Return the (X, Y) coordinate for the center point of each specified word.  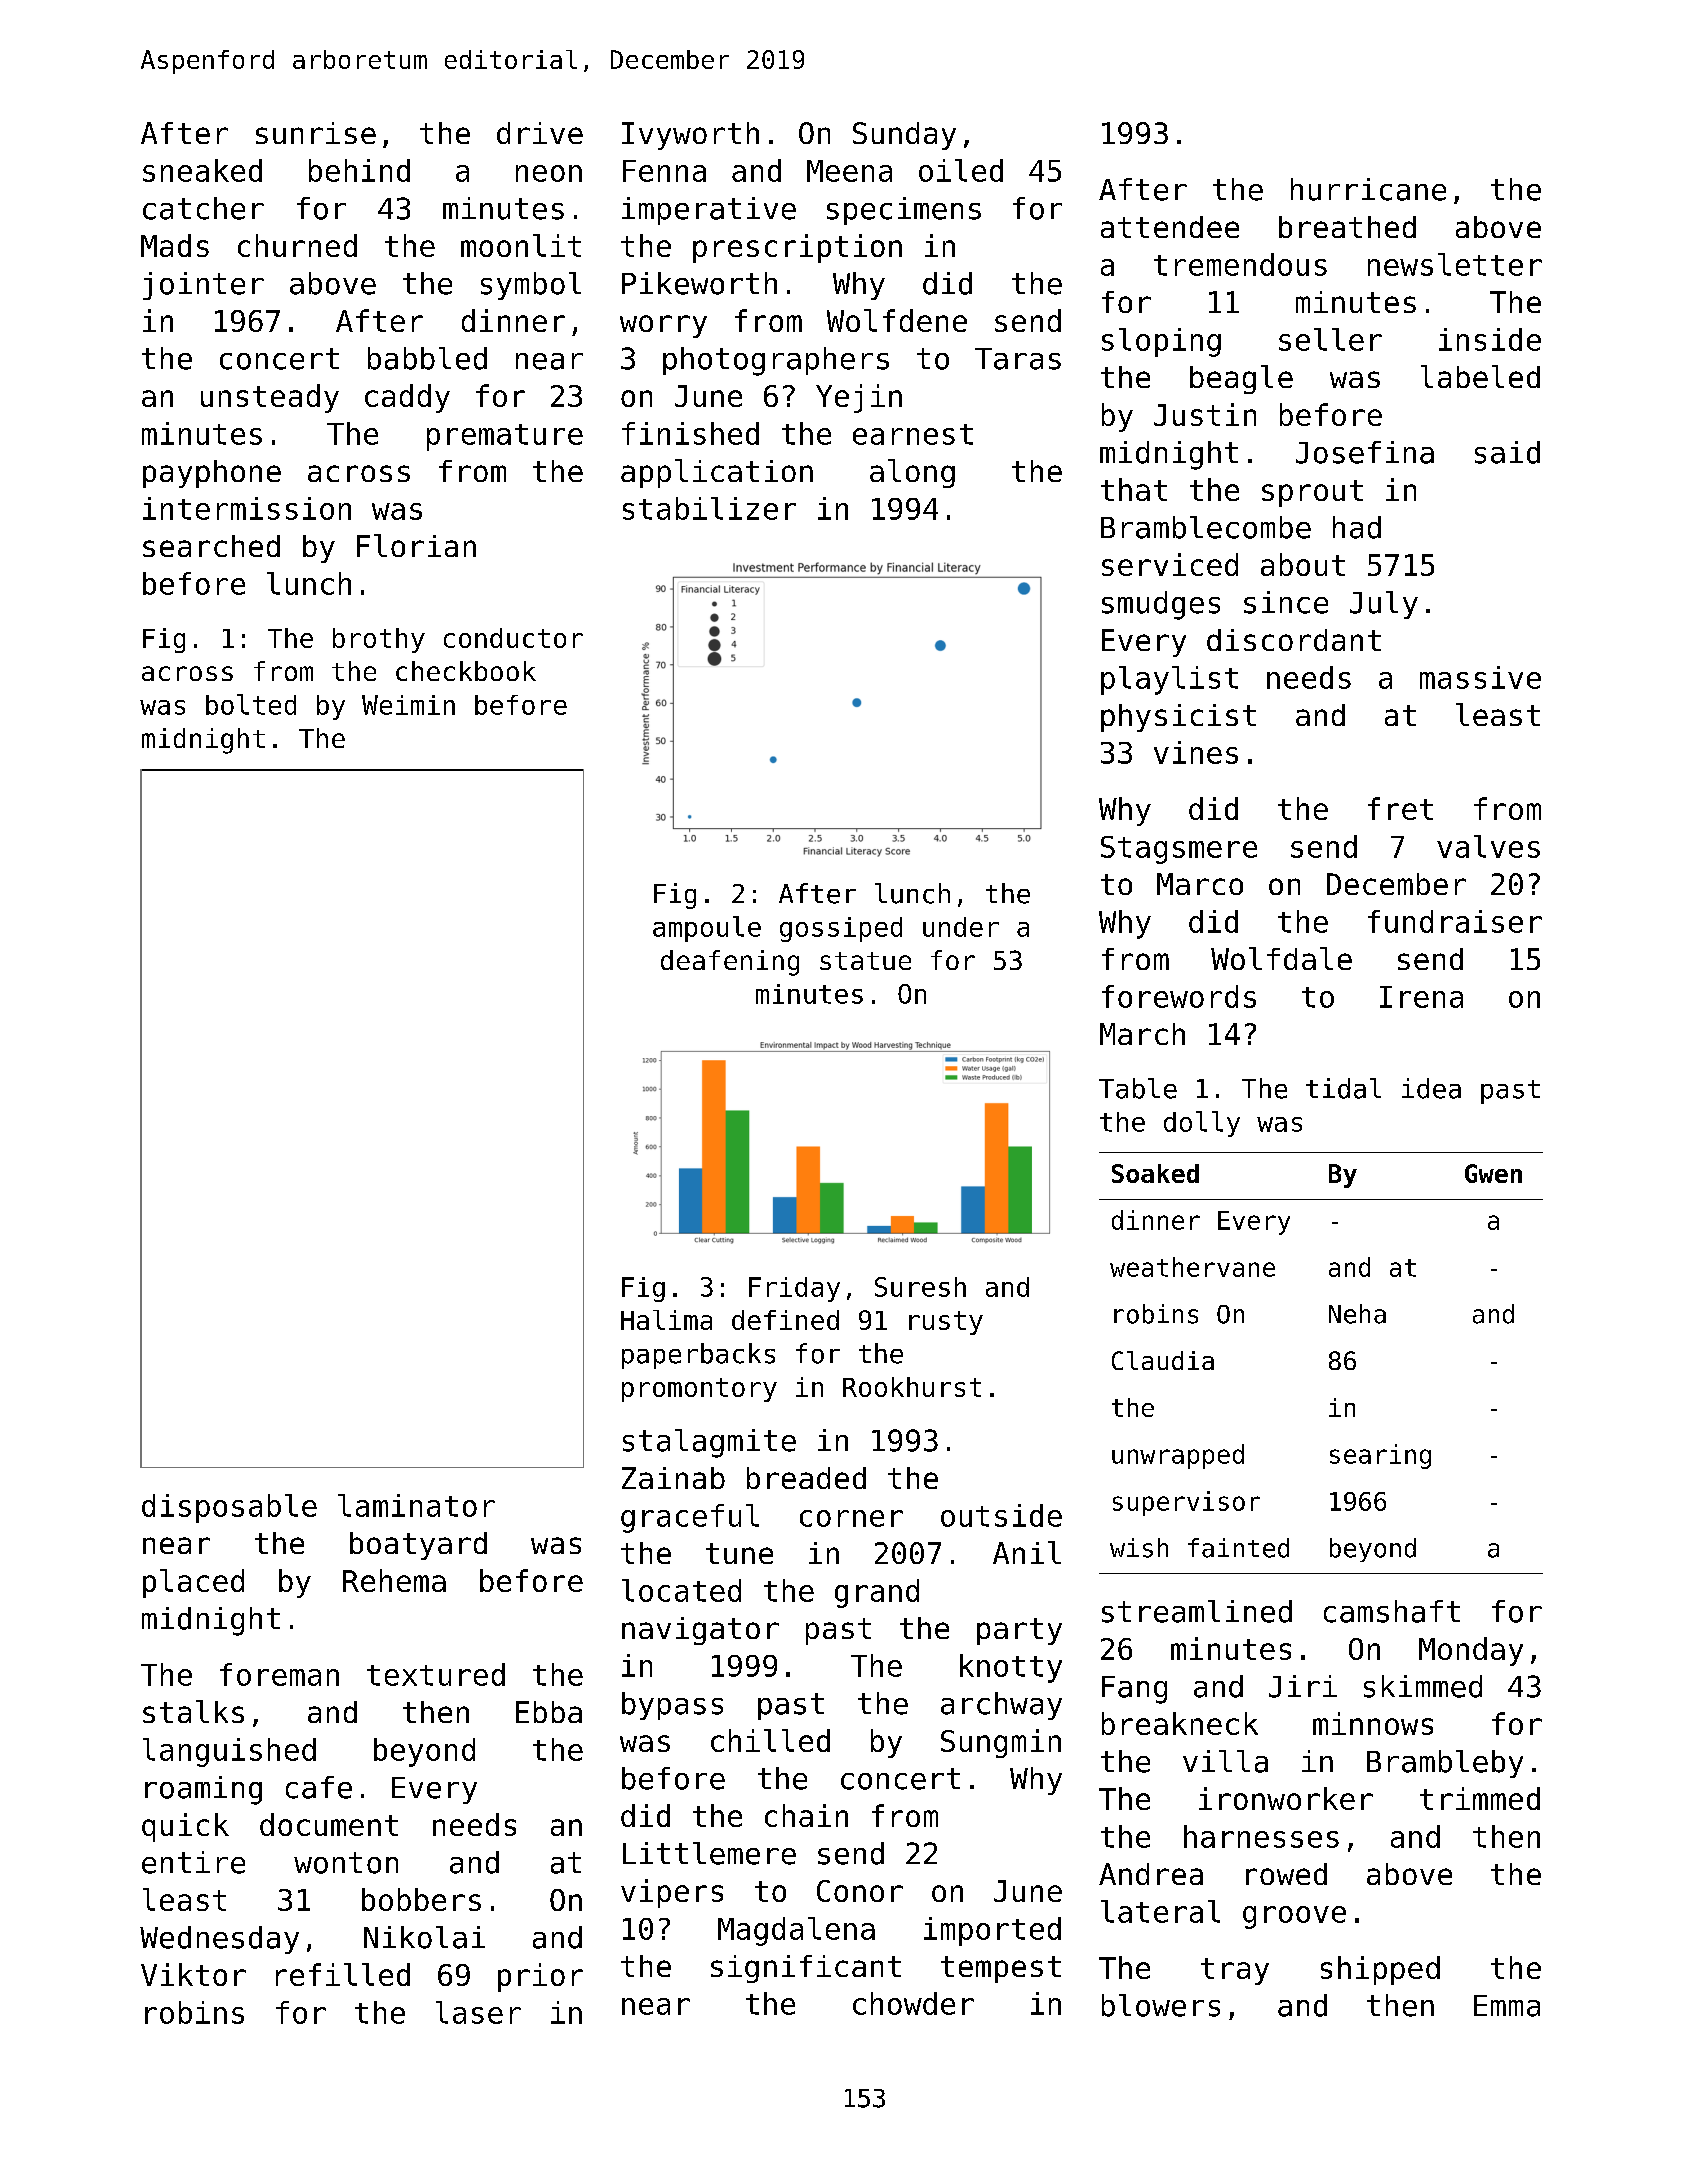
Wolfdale (1281, 958)
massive (1480, 677)
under (961, 927)
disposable (229, 1508)
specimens (904, 211)
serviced (1170, 564)
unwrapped (1178, 1456)
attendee (1170, 227)
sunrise (316, 133)
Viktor (193, 1974)
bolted (251, 704)
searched (211, 546)
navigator (700, 1631)
